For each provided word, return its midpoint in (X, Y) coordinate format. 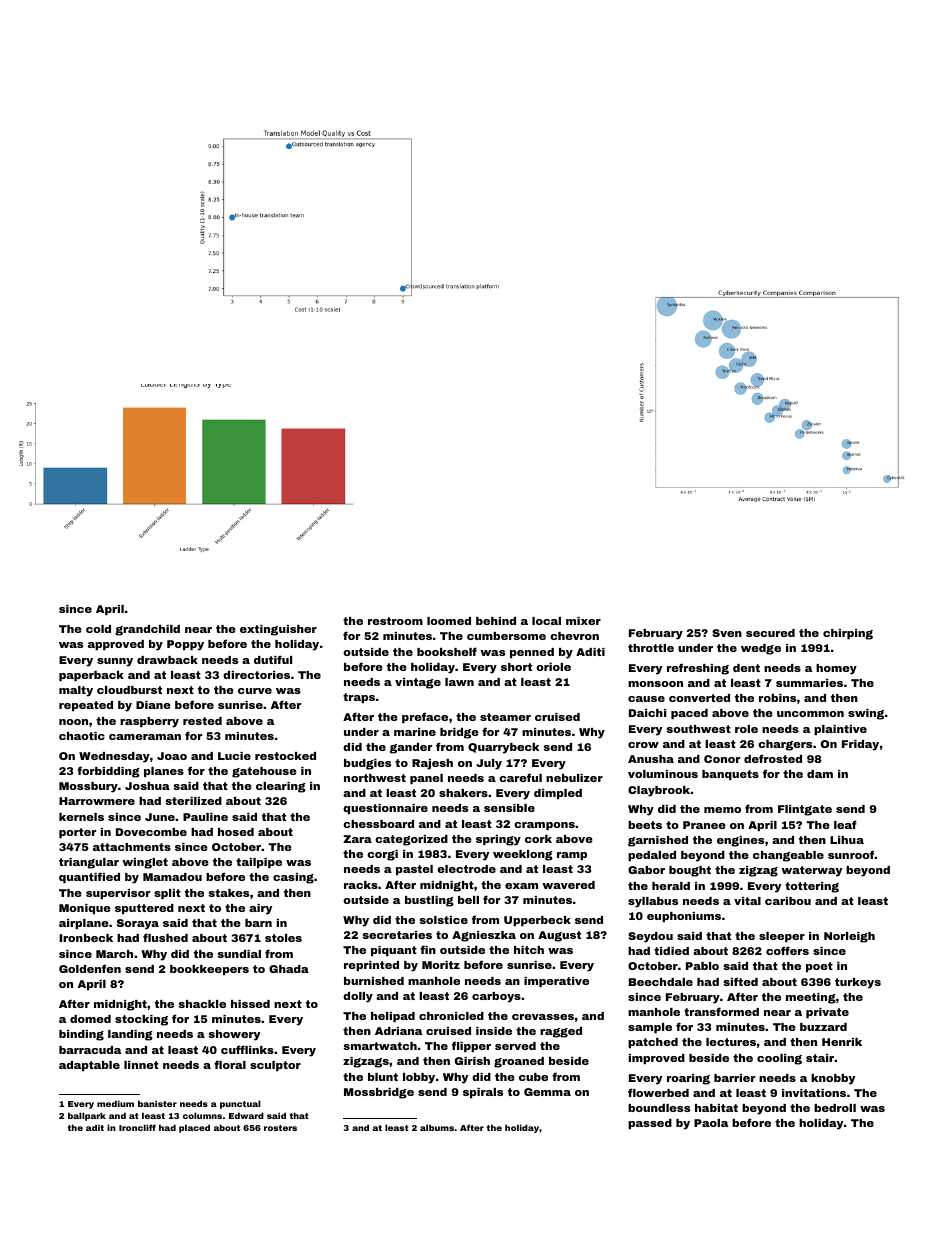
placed (194, 1128)
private (827, 1013)
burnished (374, 981)
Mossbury (88, 787)
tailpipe (259, 863)
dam (820, 774)
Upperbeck (537, 921)
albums (437, 1127)
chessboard (378, 824)
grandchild (147, 630)
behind (496, 621)
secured (770, 633)
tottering (812, 887)
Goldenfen (90, 968)
